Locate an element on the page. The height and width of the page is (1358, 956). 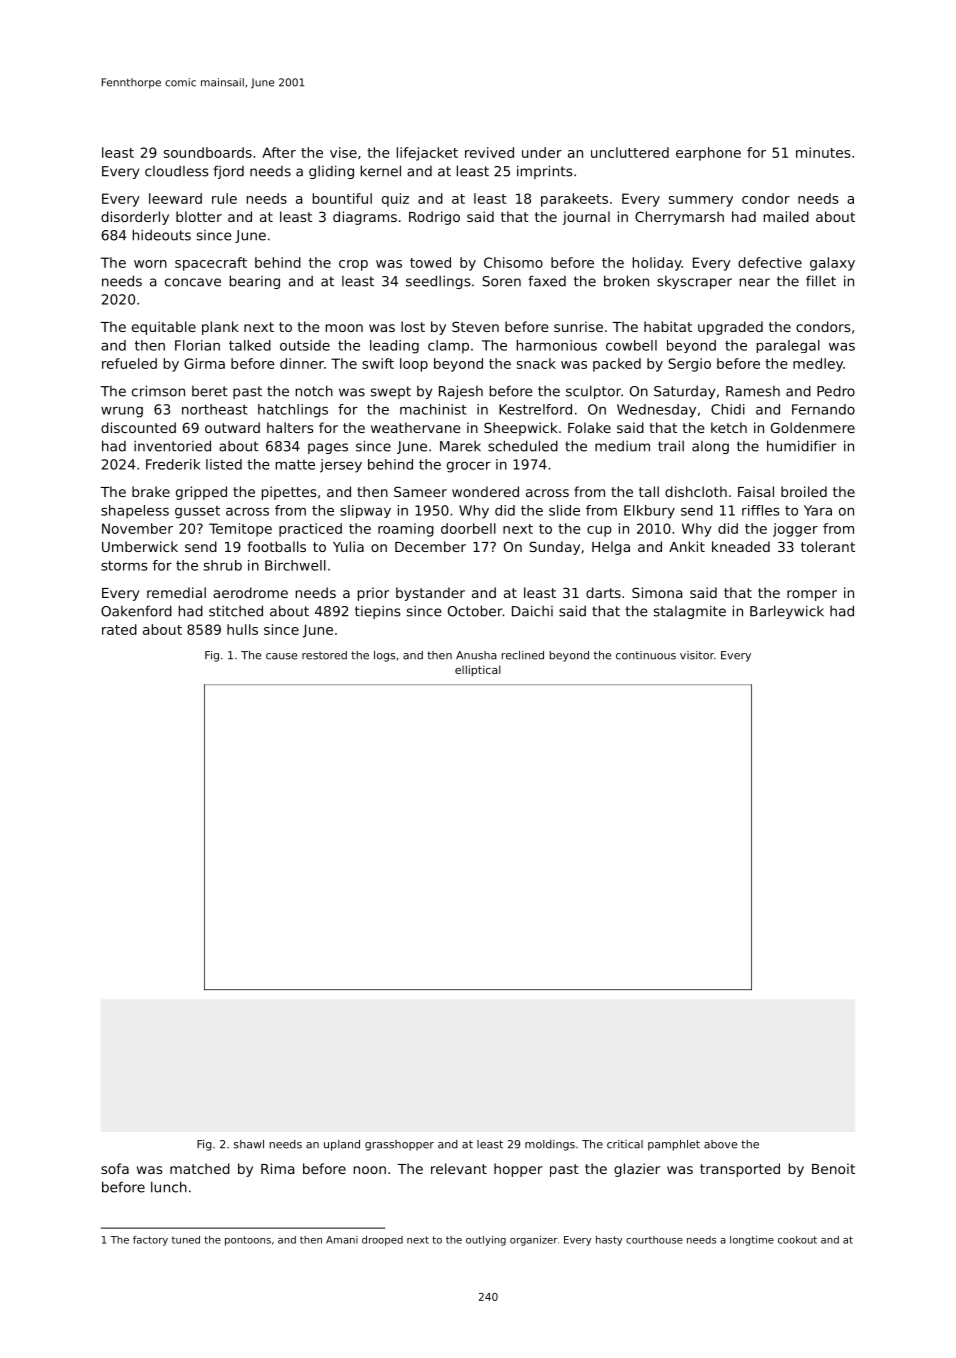
Florian is located at coordinates (197, 345).
